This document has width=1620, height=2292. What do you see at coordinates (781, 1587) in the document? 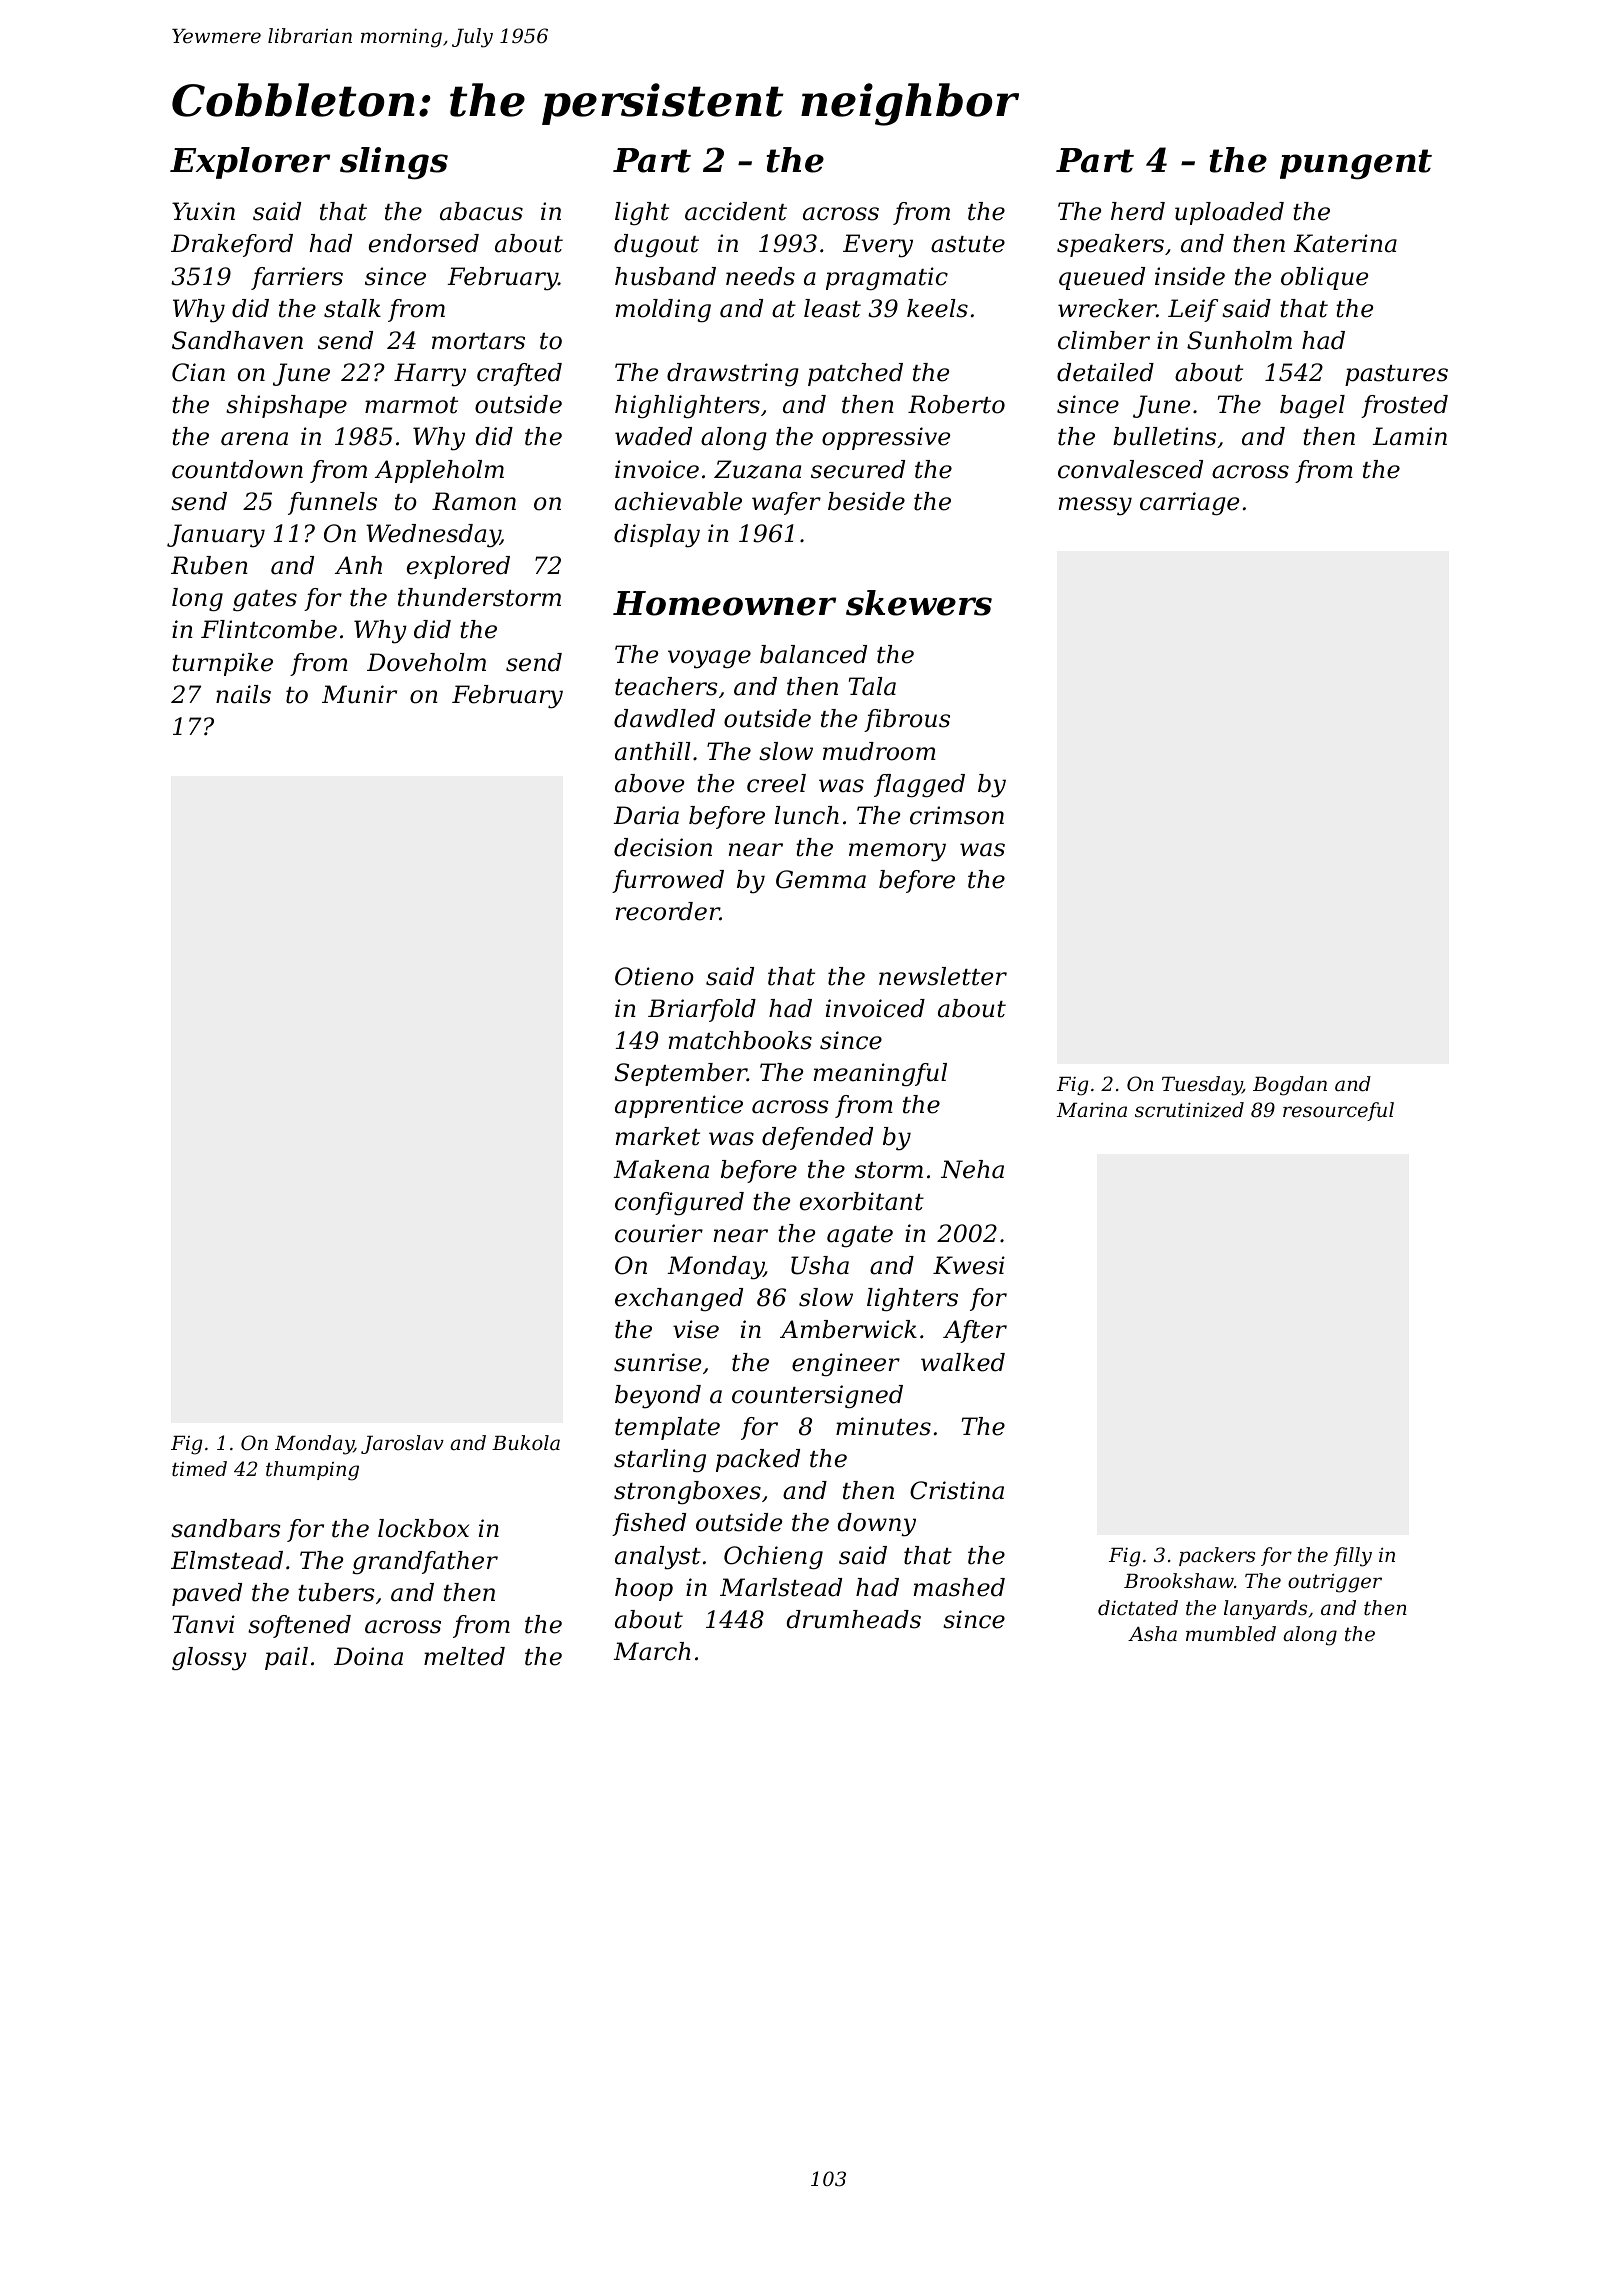
I see `Marlstead` at bounding box center [781, 1587].
